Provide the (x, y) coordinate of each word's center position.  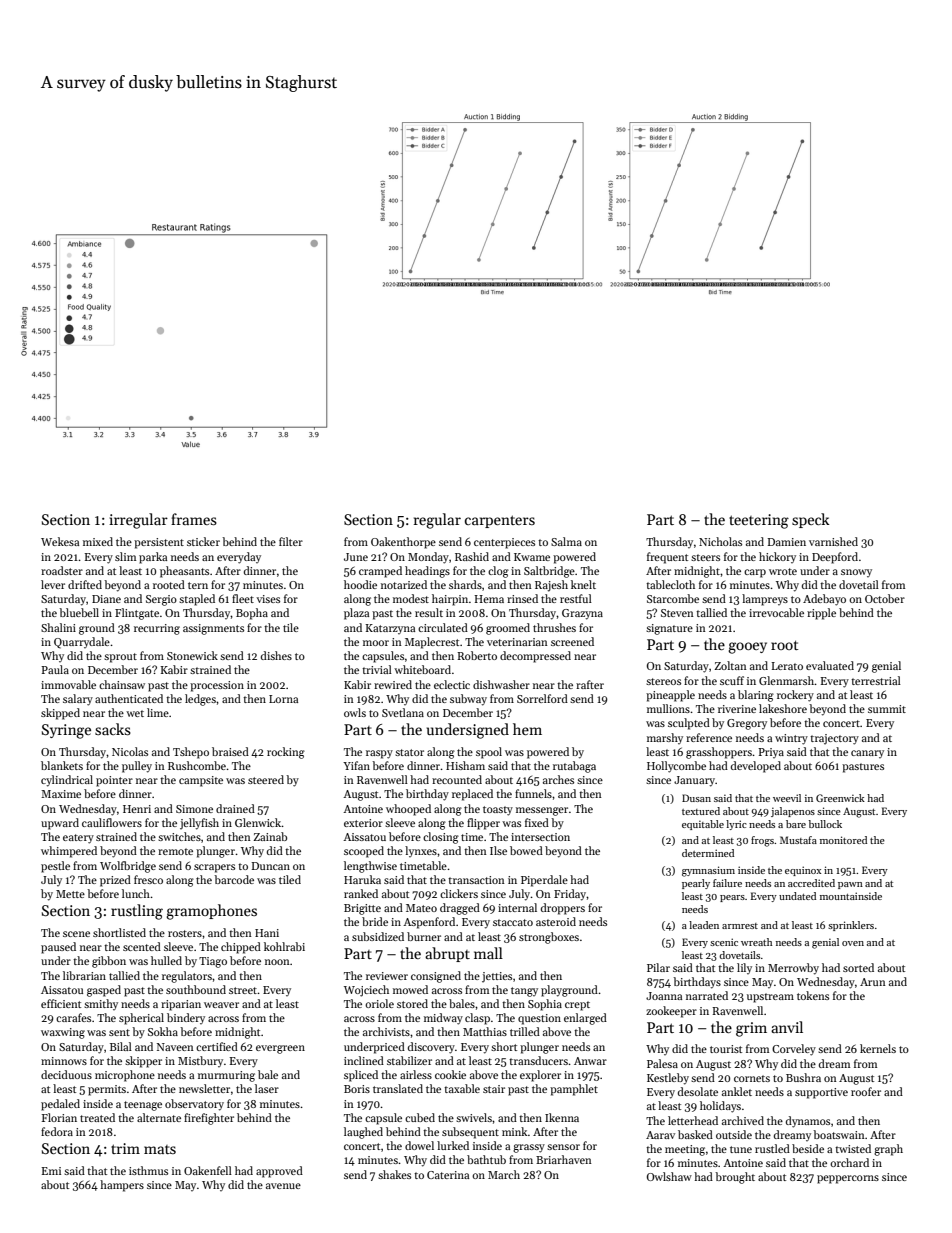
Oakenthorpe (403, 543)
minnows (64, 1061)
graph (888, 1150)
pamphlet (574, 1090)
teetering (759, 521)
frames (194, 519)
